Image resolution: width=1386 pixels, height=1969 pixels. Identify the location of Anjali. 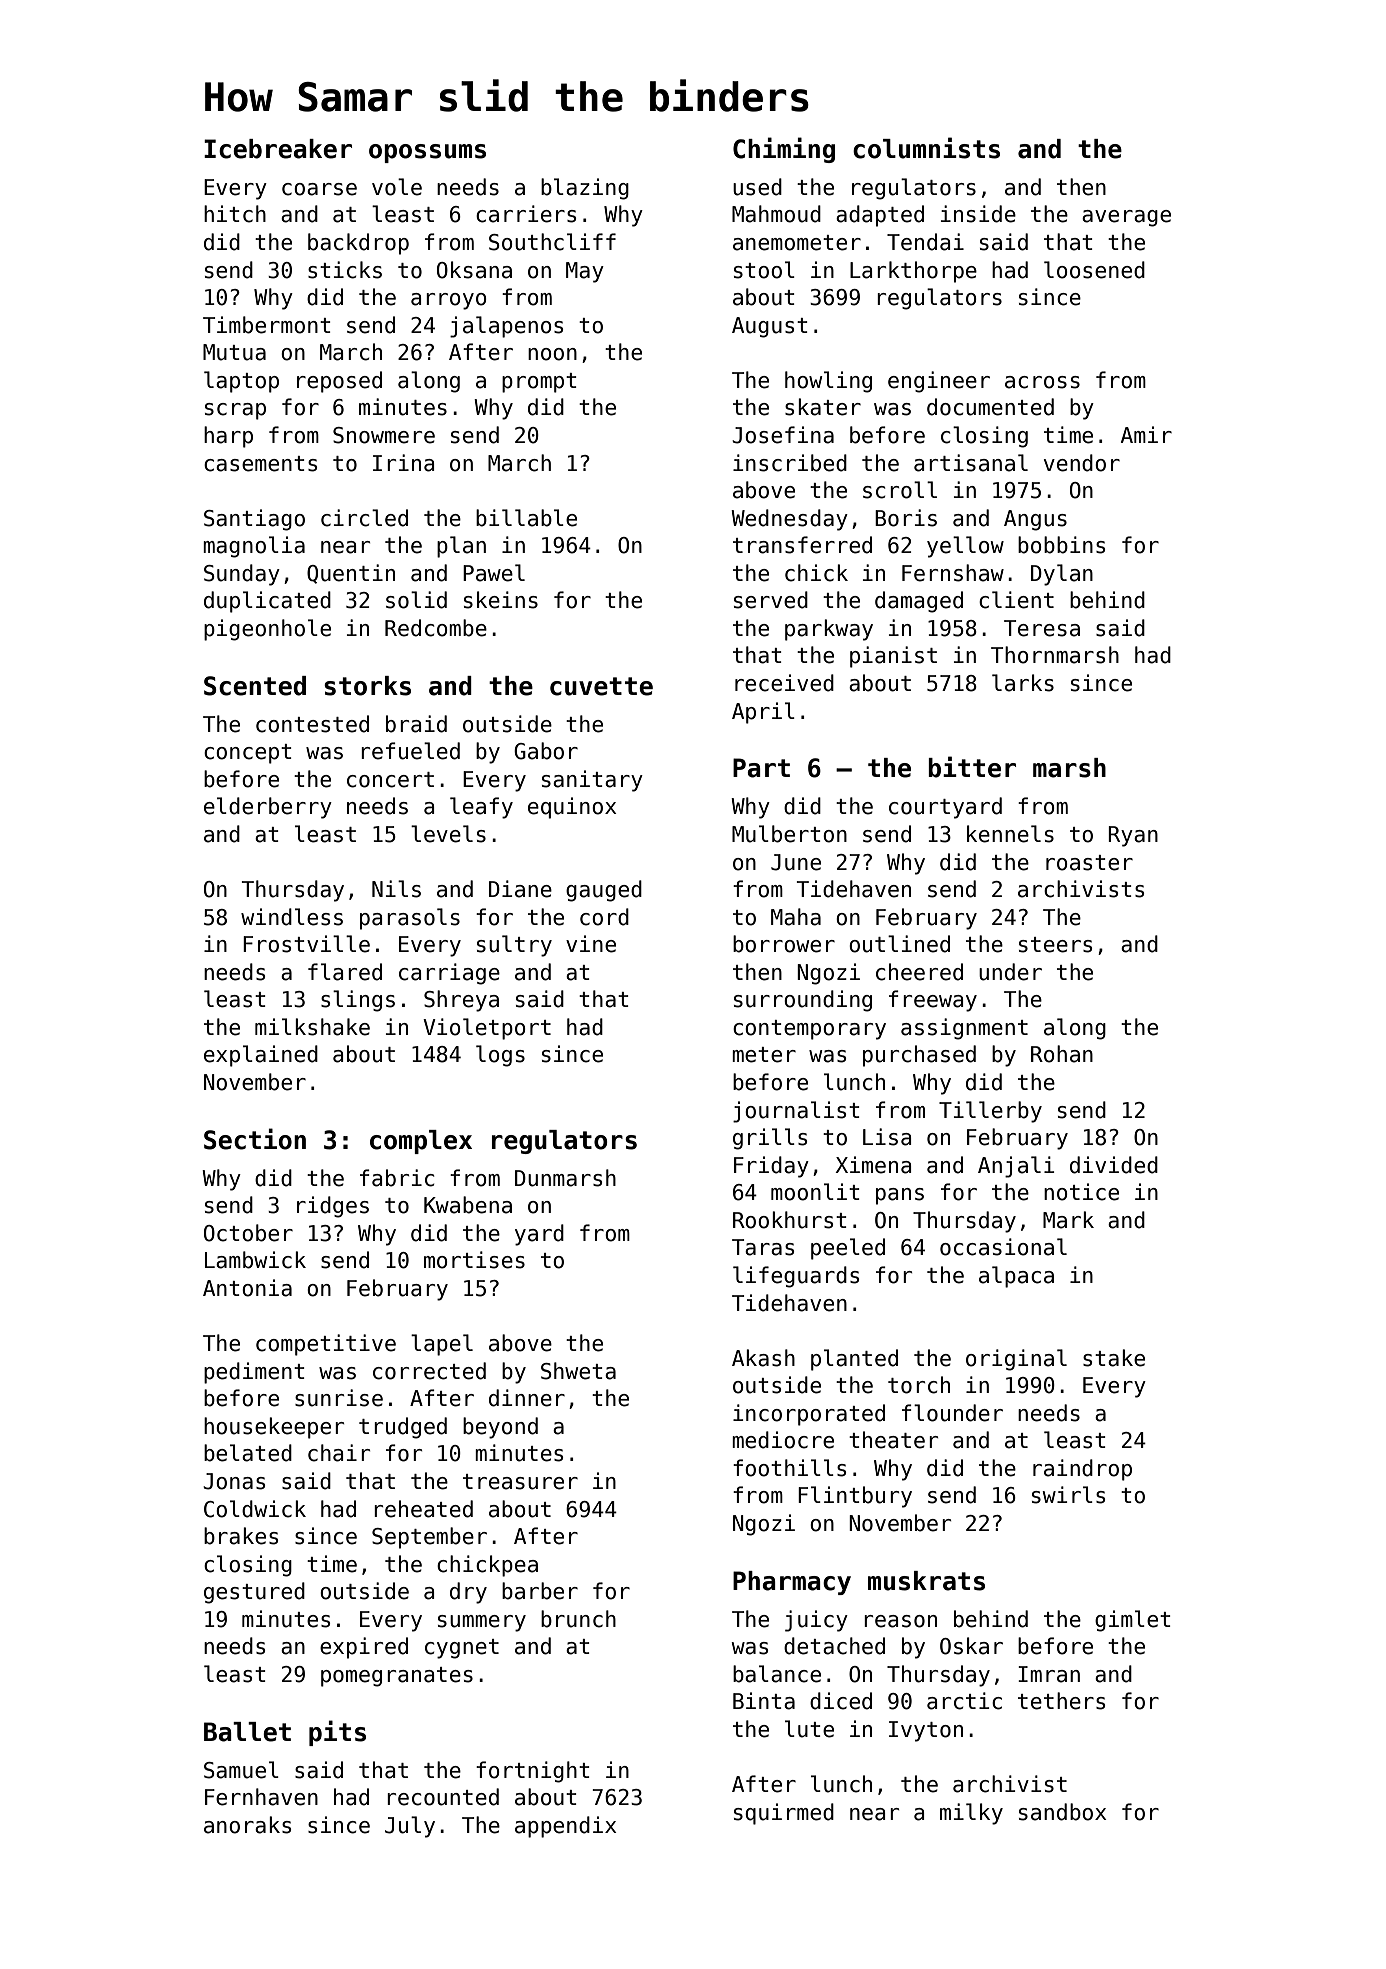
(1016, 1167).
